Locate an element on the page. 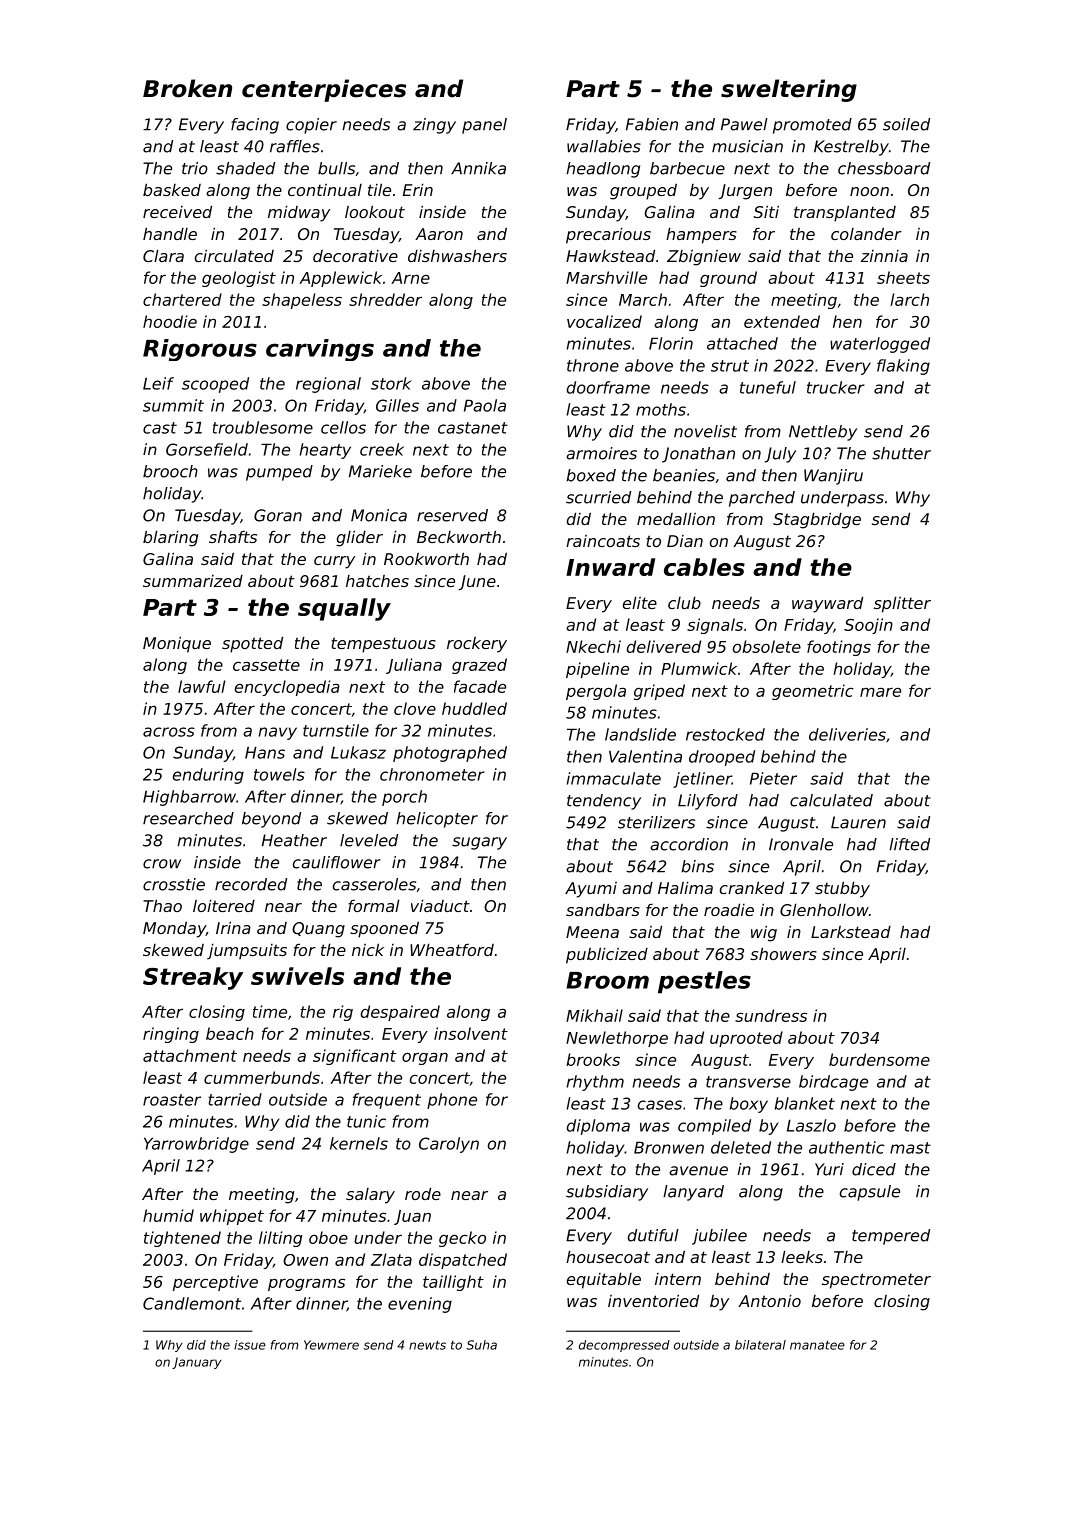 Image resolution: width=1073 pixels, height=1524 pixels. compiled is located at coordinates (714, 1127).
